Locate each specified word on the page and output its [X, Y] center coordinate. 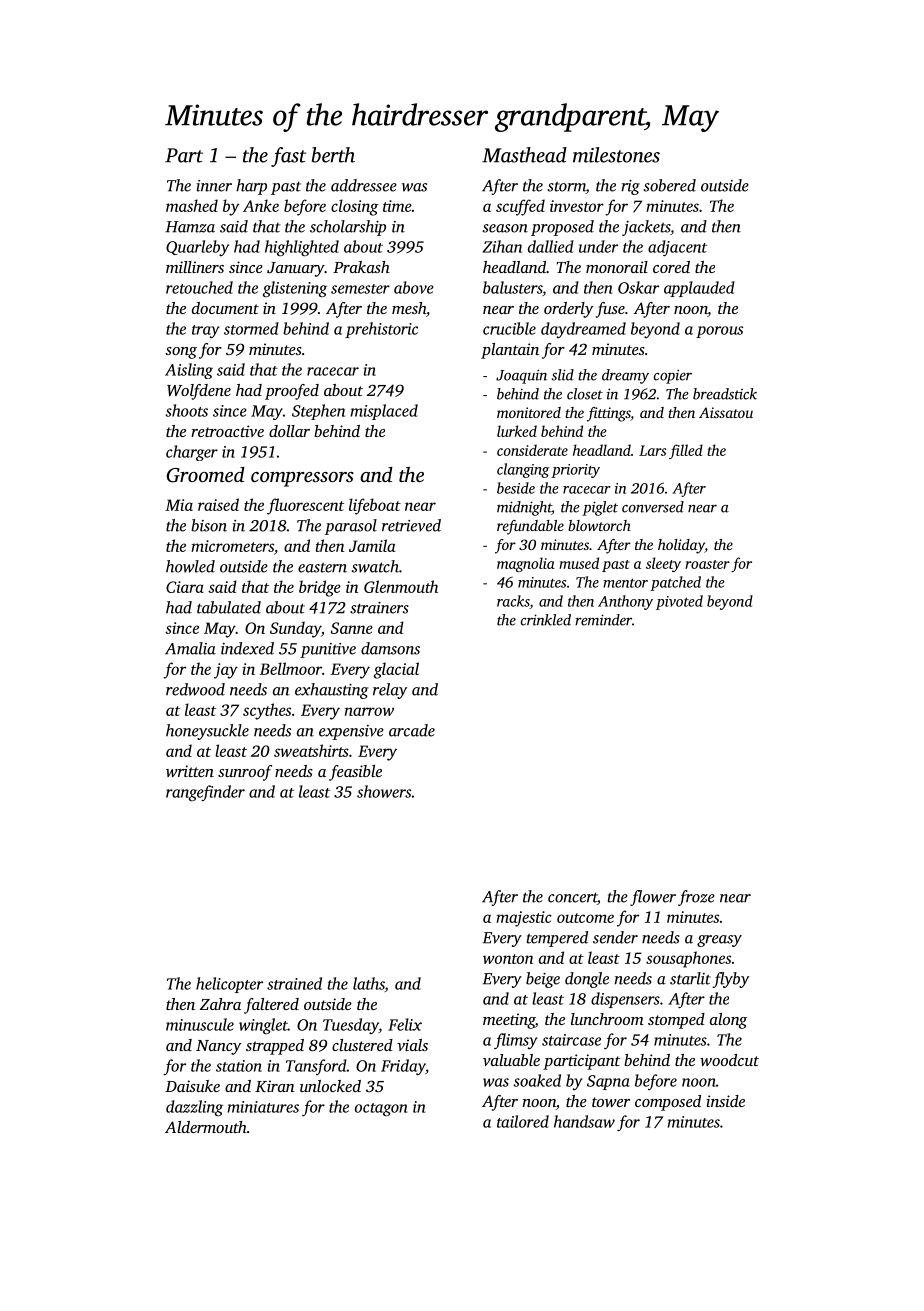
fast [288, 157]
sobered [670, 185]
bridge [320, 588]
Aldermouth [206, 1127]
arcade [412, 730]
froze [696, 898]
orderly [568, 310]
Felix [405, 1024]
